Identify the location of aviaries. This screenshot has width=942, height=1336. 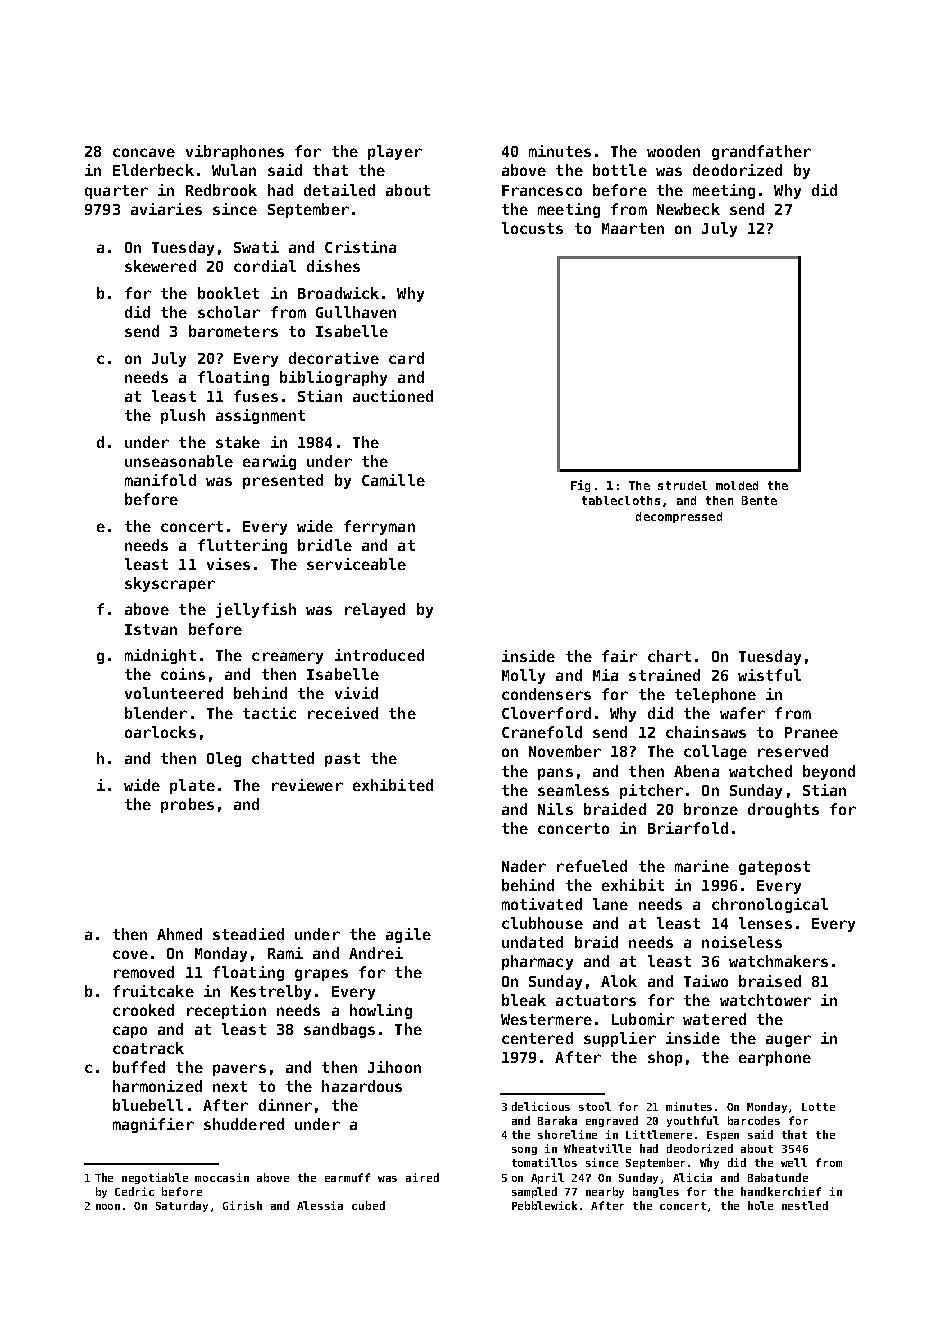
(166, 209).
